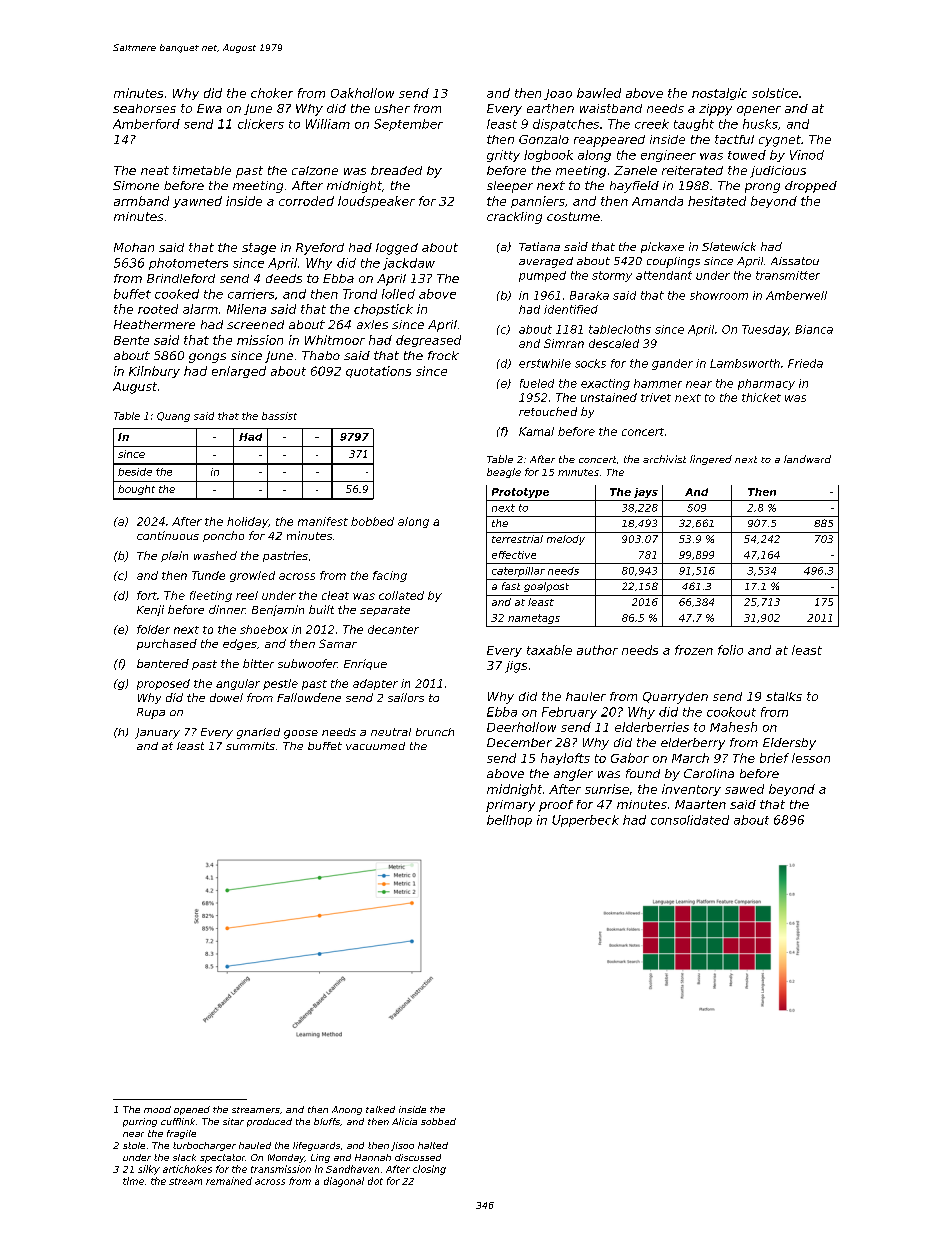  Describe the element at coordinates (306, 201) in the document. I see `corroded` at that location.
